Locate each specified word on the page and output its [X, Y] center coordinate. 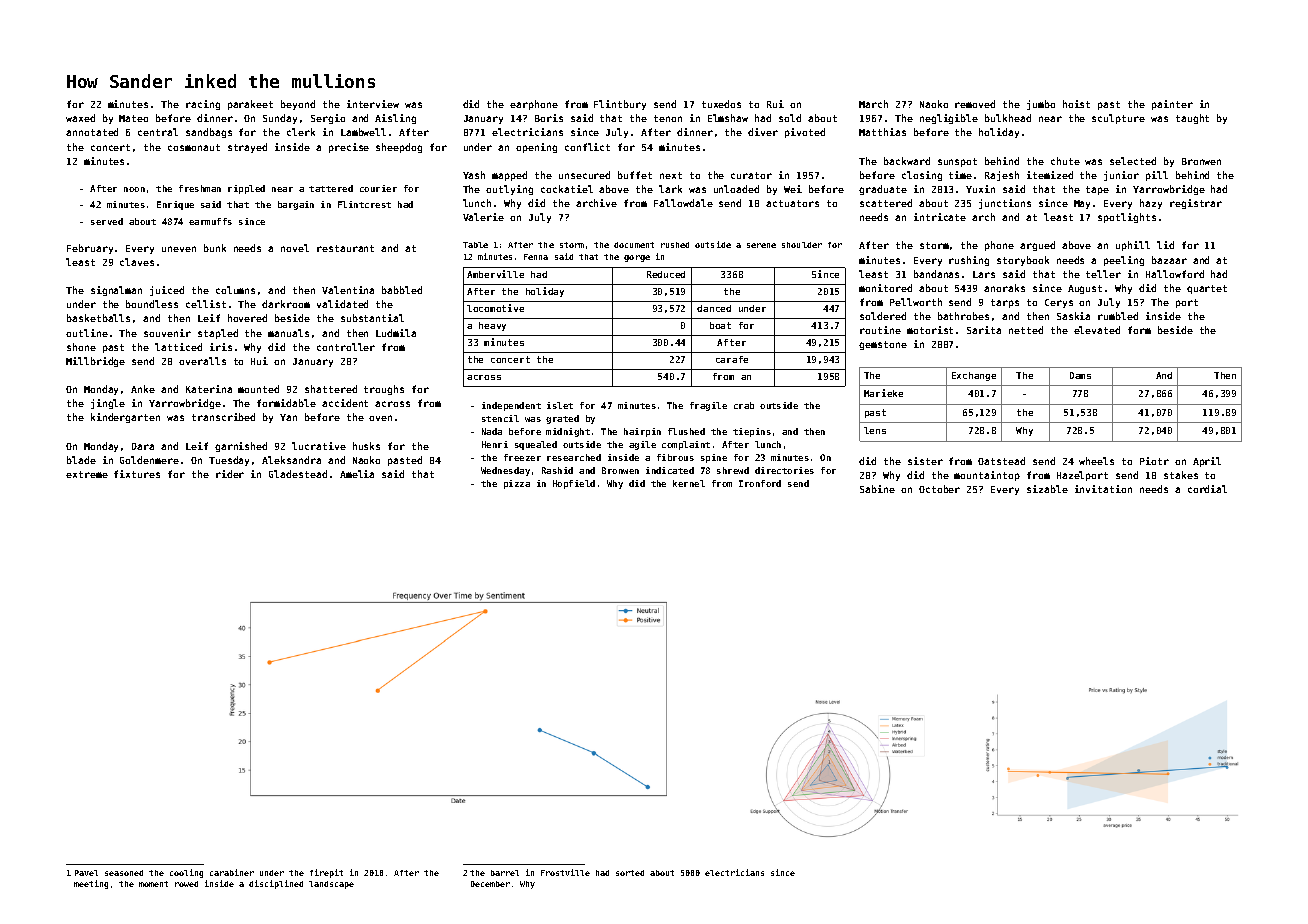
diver [763, 132]
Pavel [86, 873]
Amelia [357, 474]
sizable [1047, 489]
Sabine [877, 489]
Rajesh [1002, 176]
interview [373, 104]
